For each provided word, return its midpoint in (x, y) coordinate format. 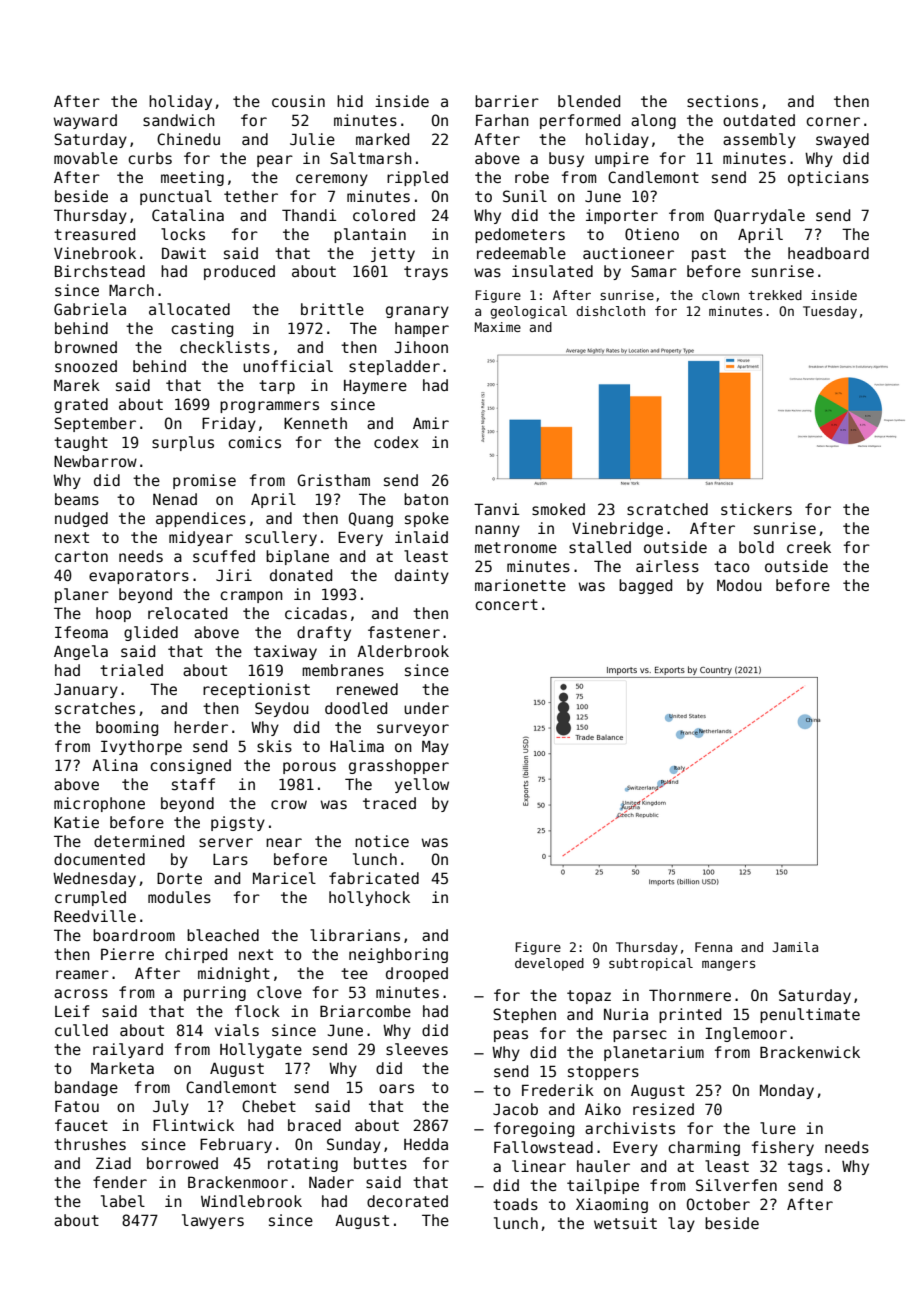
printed (690, 1015)
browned (86, 347)
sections (722, 101)
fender (120, 1182)
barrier (507, 101)
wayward (85, 121)
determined (139, 841)
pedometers (520, 235)
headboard (828, 253)
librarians (355, 935)
